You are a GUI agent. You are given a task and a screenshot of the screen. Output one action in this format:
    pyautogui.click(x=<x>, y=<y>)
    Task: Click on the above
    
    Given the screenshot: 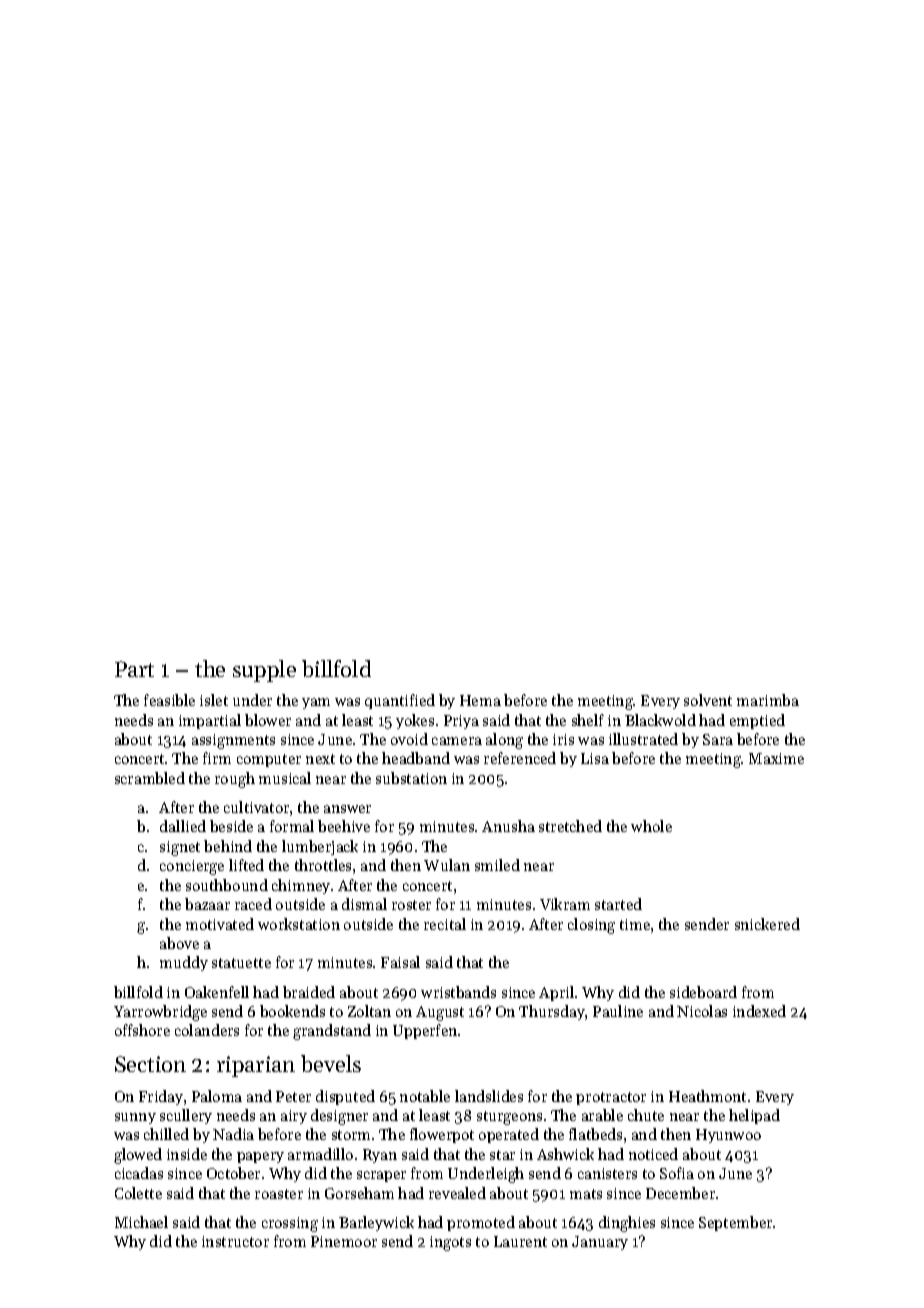 What is the action you would take?
    pyautogui.click(x=179, y=943)
